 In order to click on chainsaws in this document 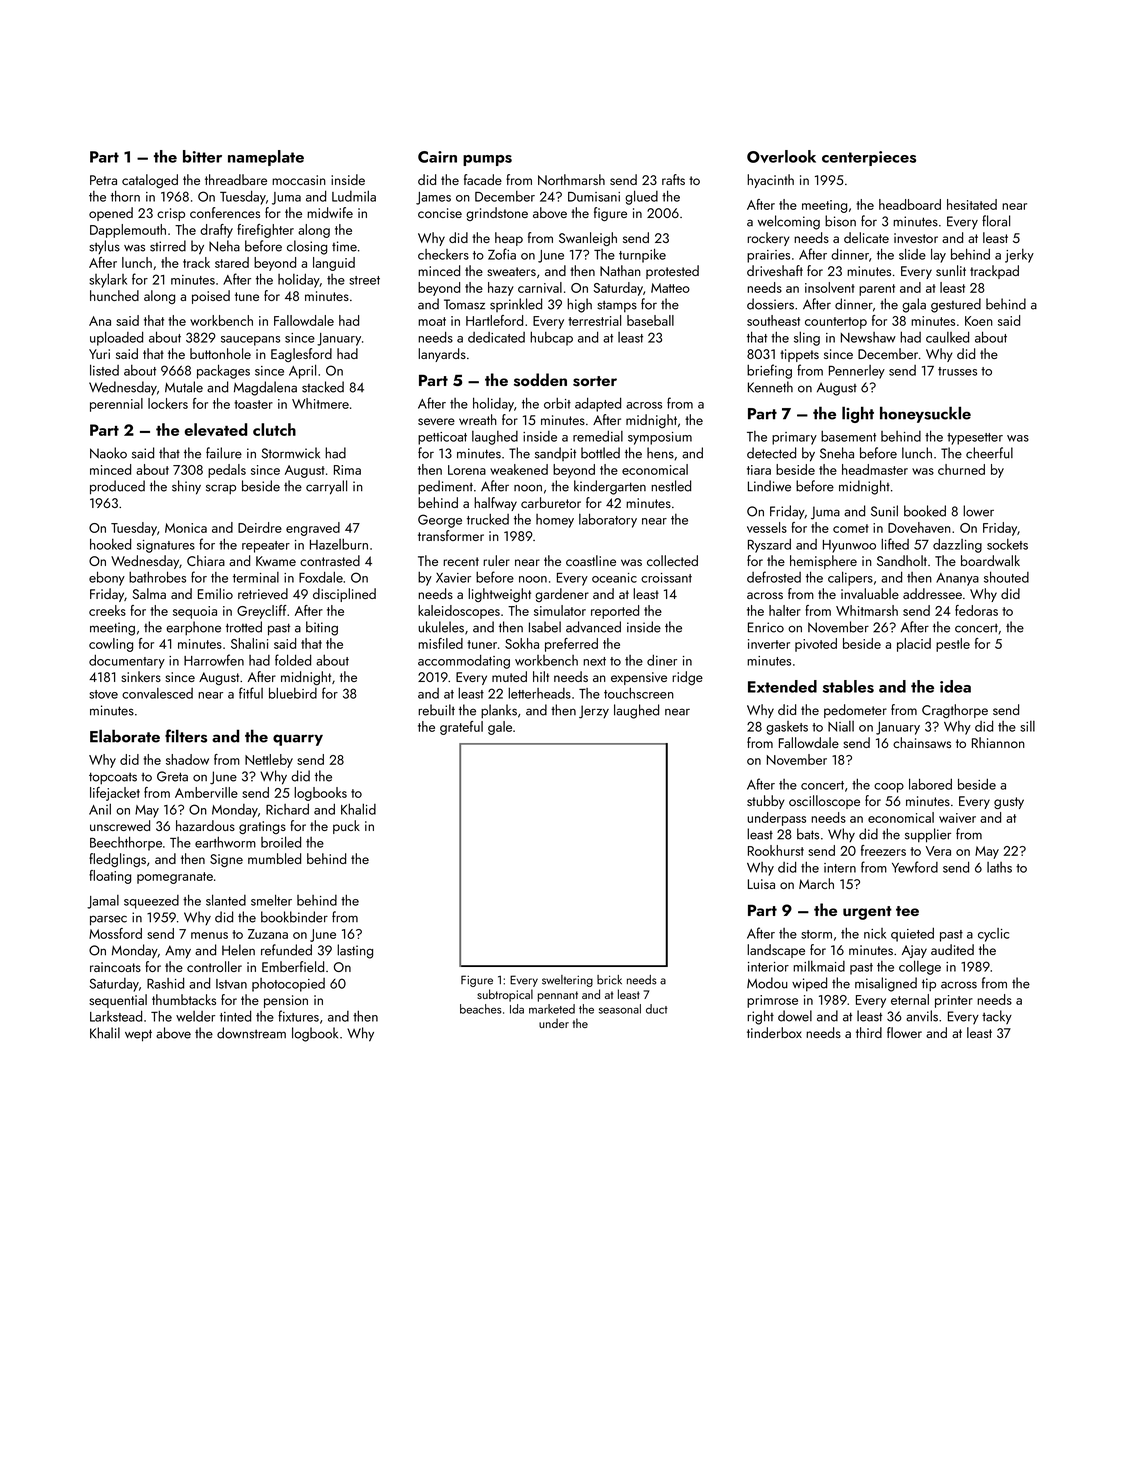, I will do `click(922, 742)`.
